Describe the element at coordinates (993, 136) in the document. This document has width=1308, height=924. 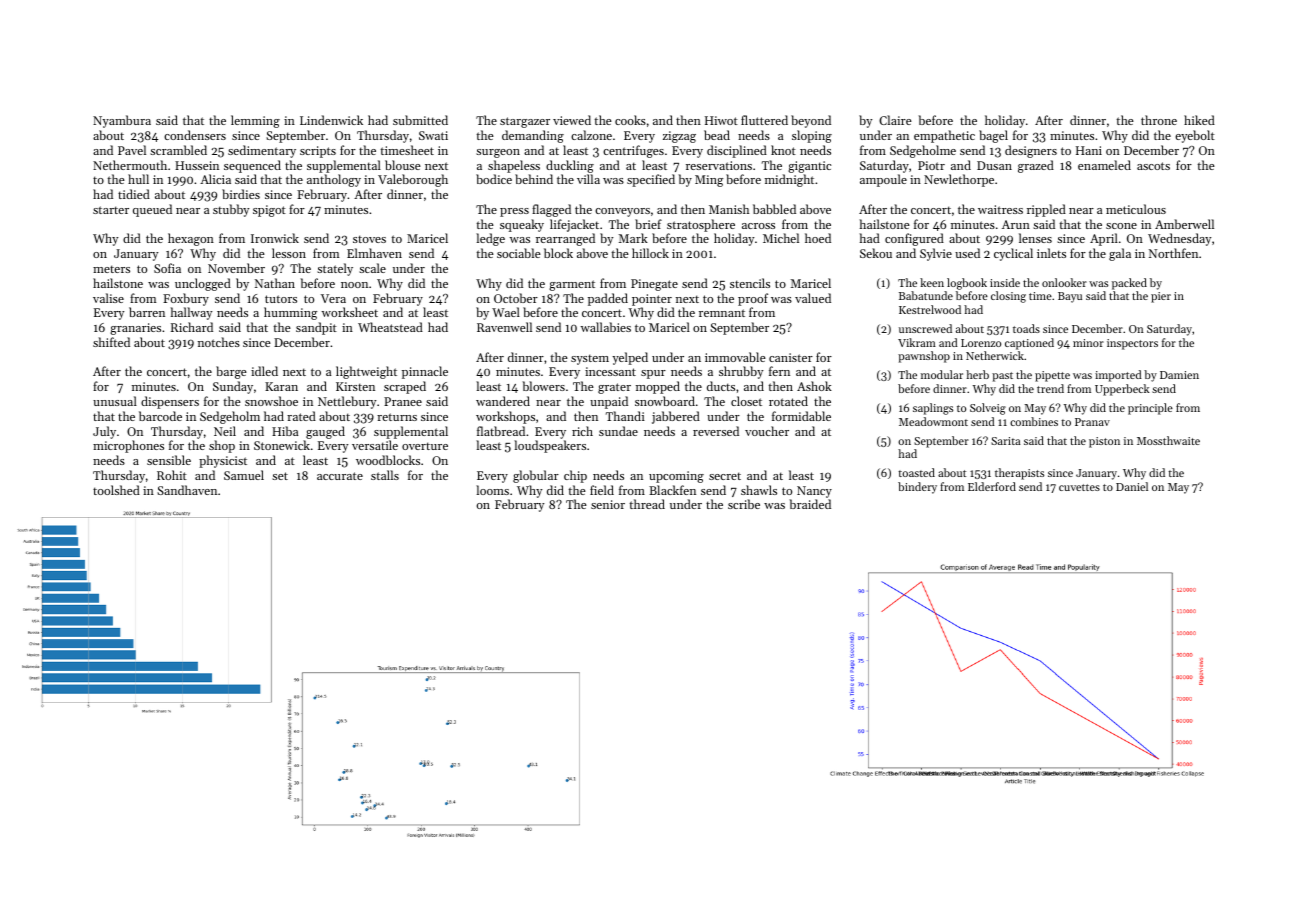
I see `bagel` at that location.
